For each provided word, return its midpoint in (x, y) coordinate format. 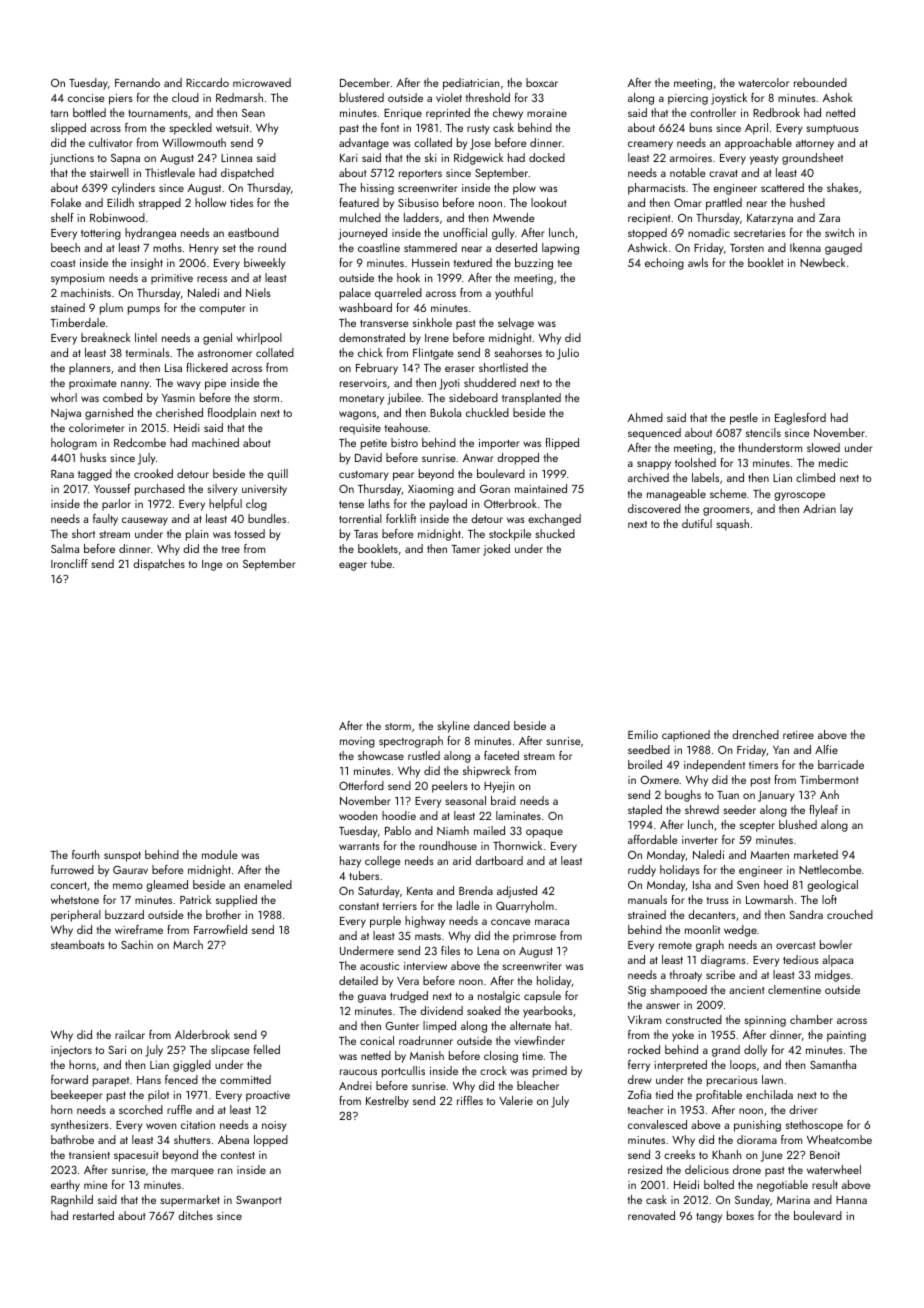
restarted (93, 1215)
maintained (541, 488)
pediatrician (471, 84)
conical (377, 1040)
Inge (212, 565)
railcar (130, 1034)
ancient (746, 990)
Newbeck (822, 262)
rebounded (820, 82)
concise (86, 98)
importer (499, 444)
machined (215, 442)
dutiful (697, 523)
